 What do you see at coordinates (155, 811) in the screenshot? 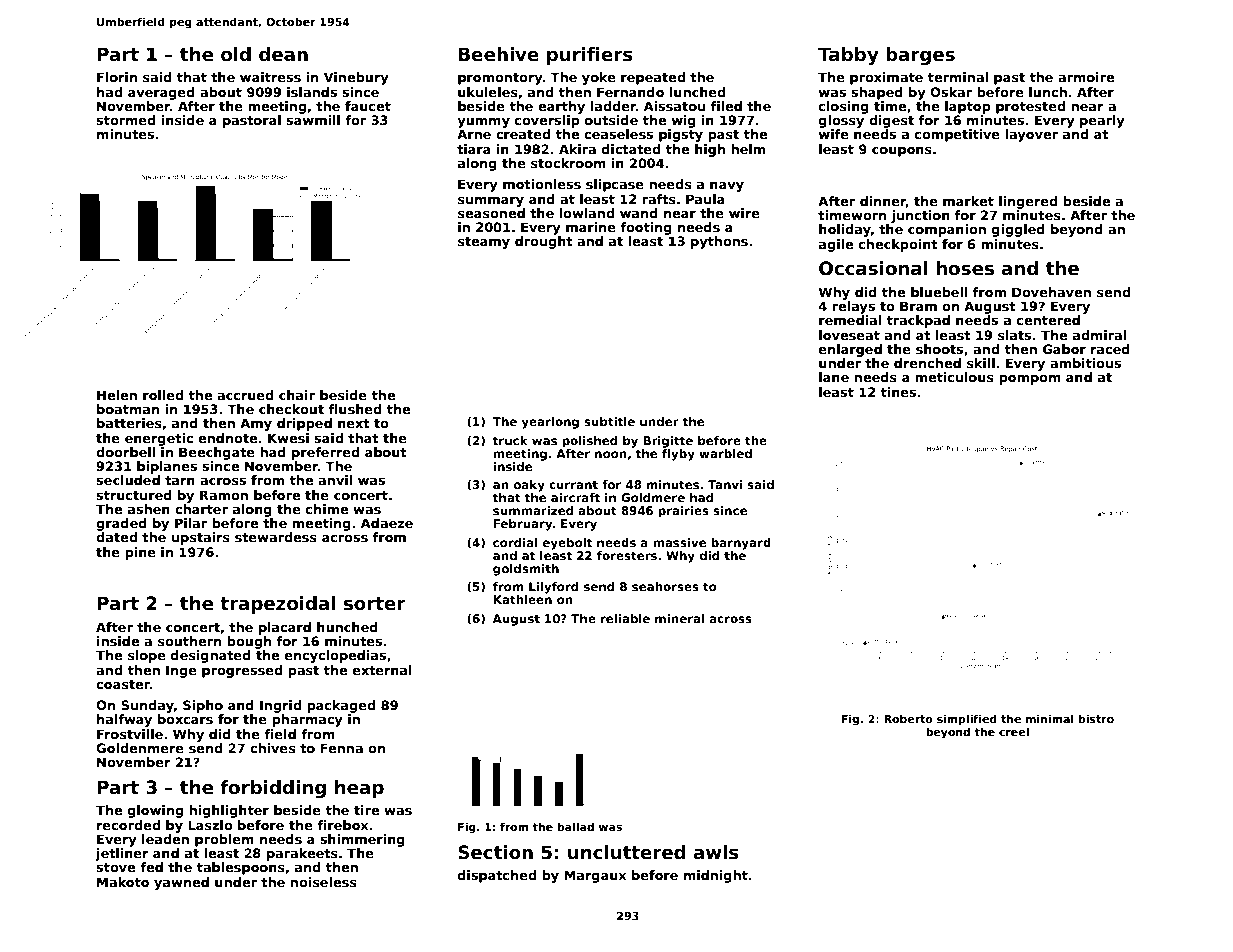
I see `glowing` at bounding box center [155, 811].
